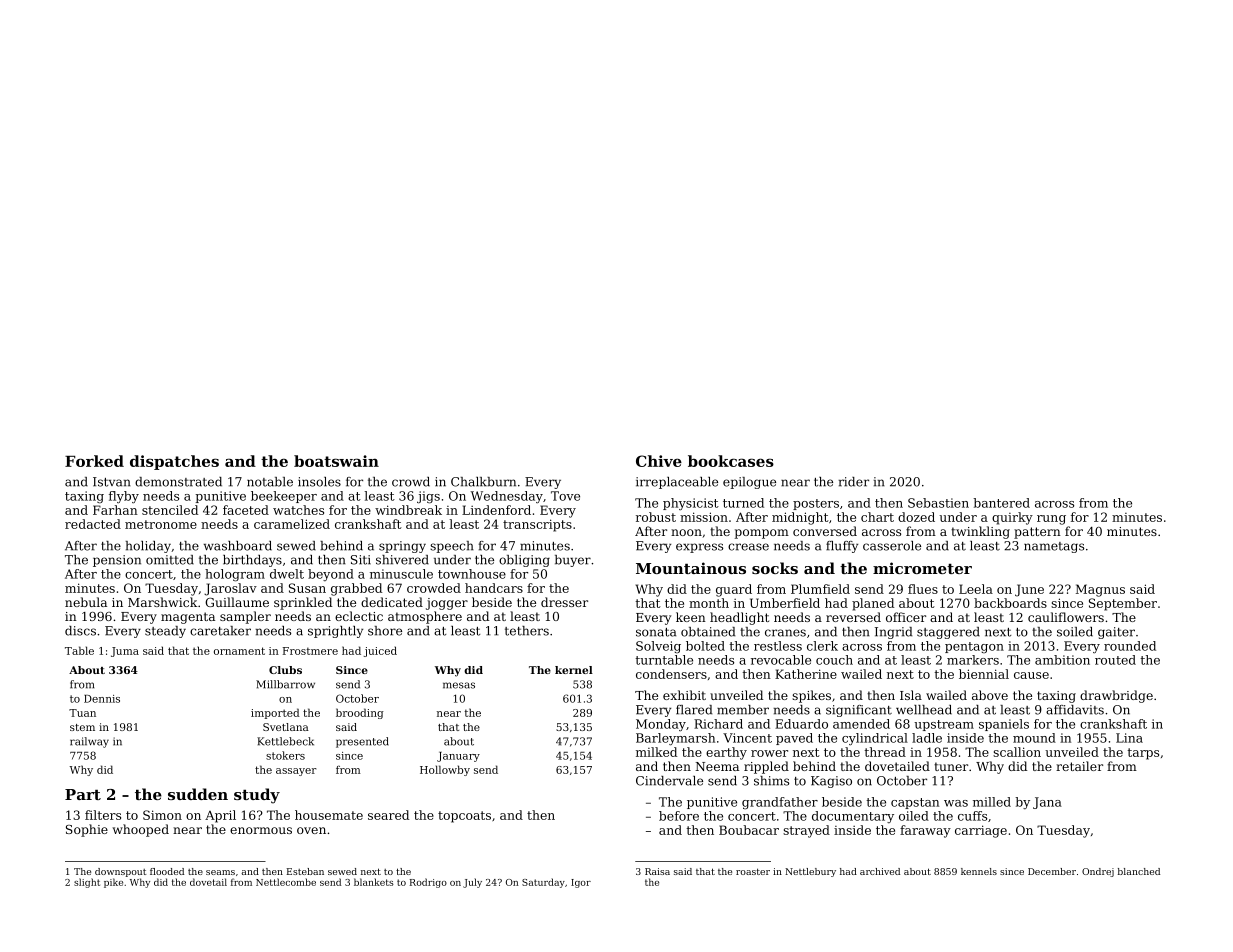  Describe the element at coordinates (285, 755) in the image. I see `stokers` at that location.
